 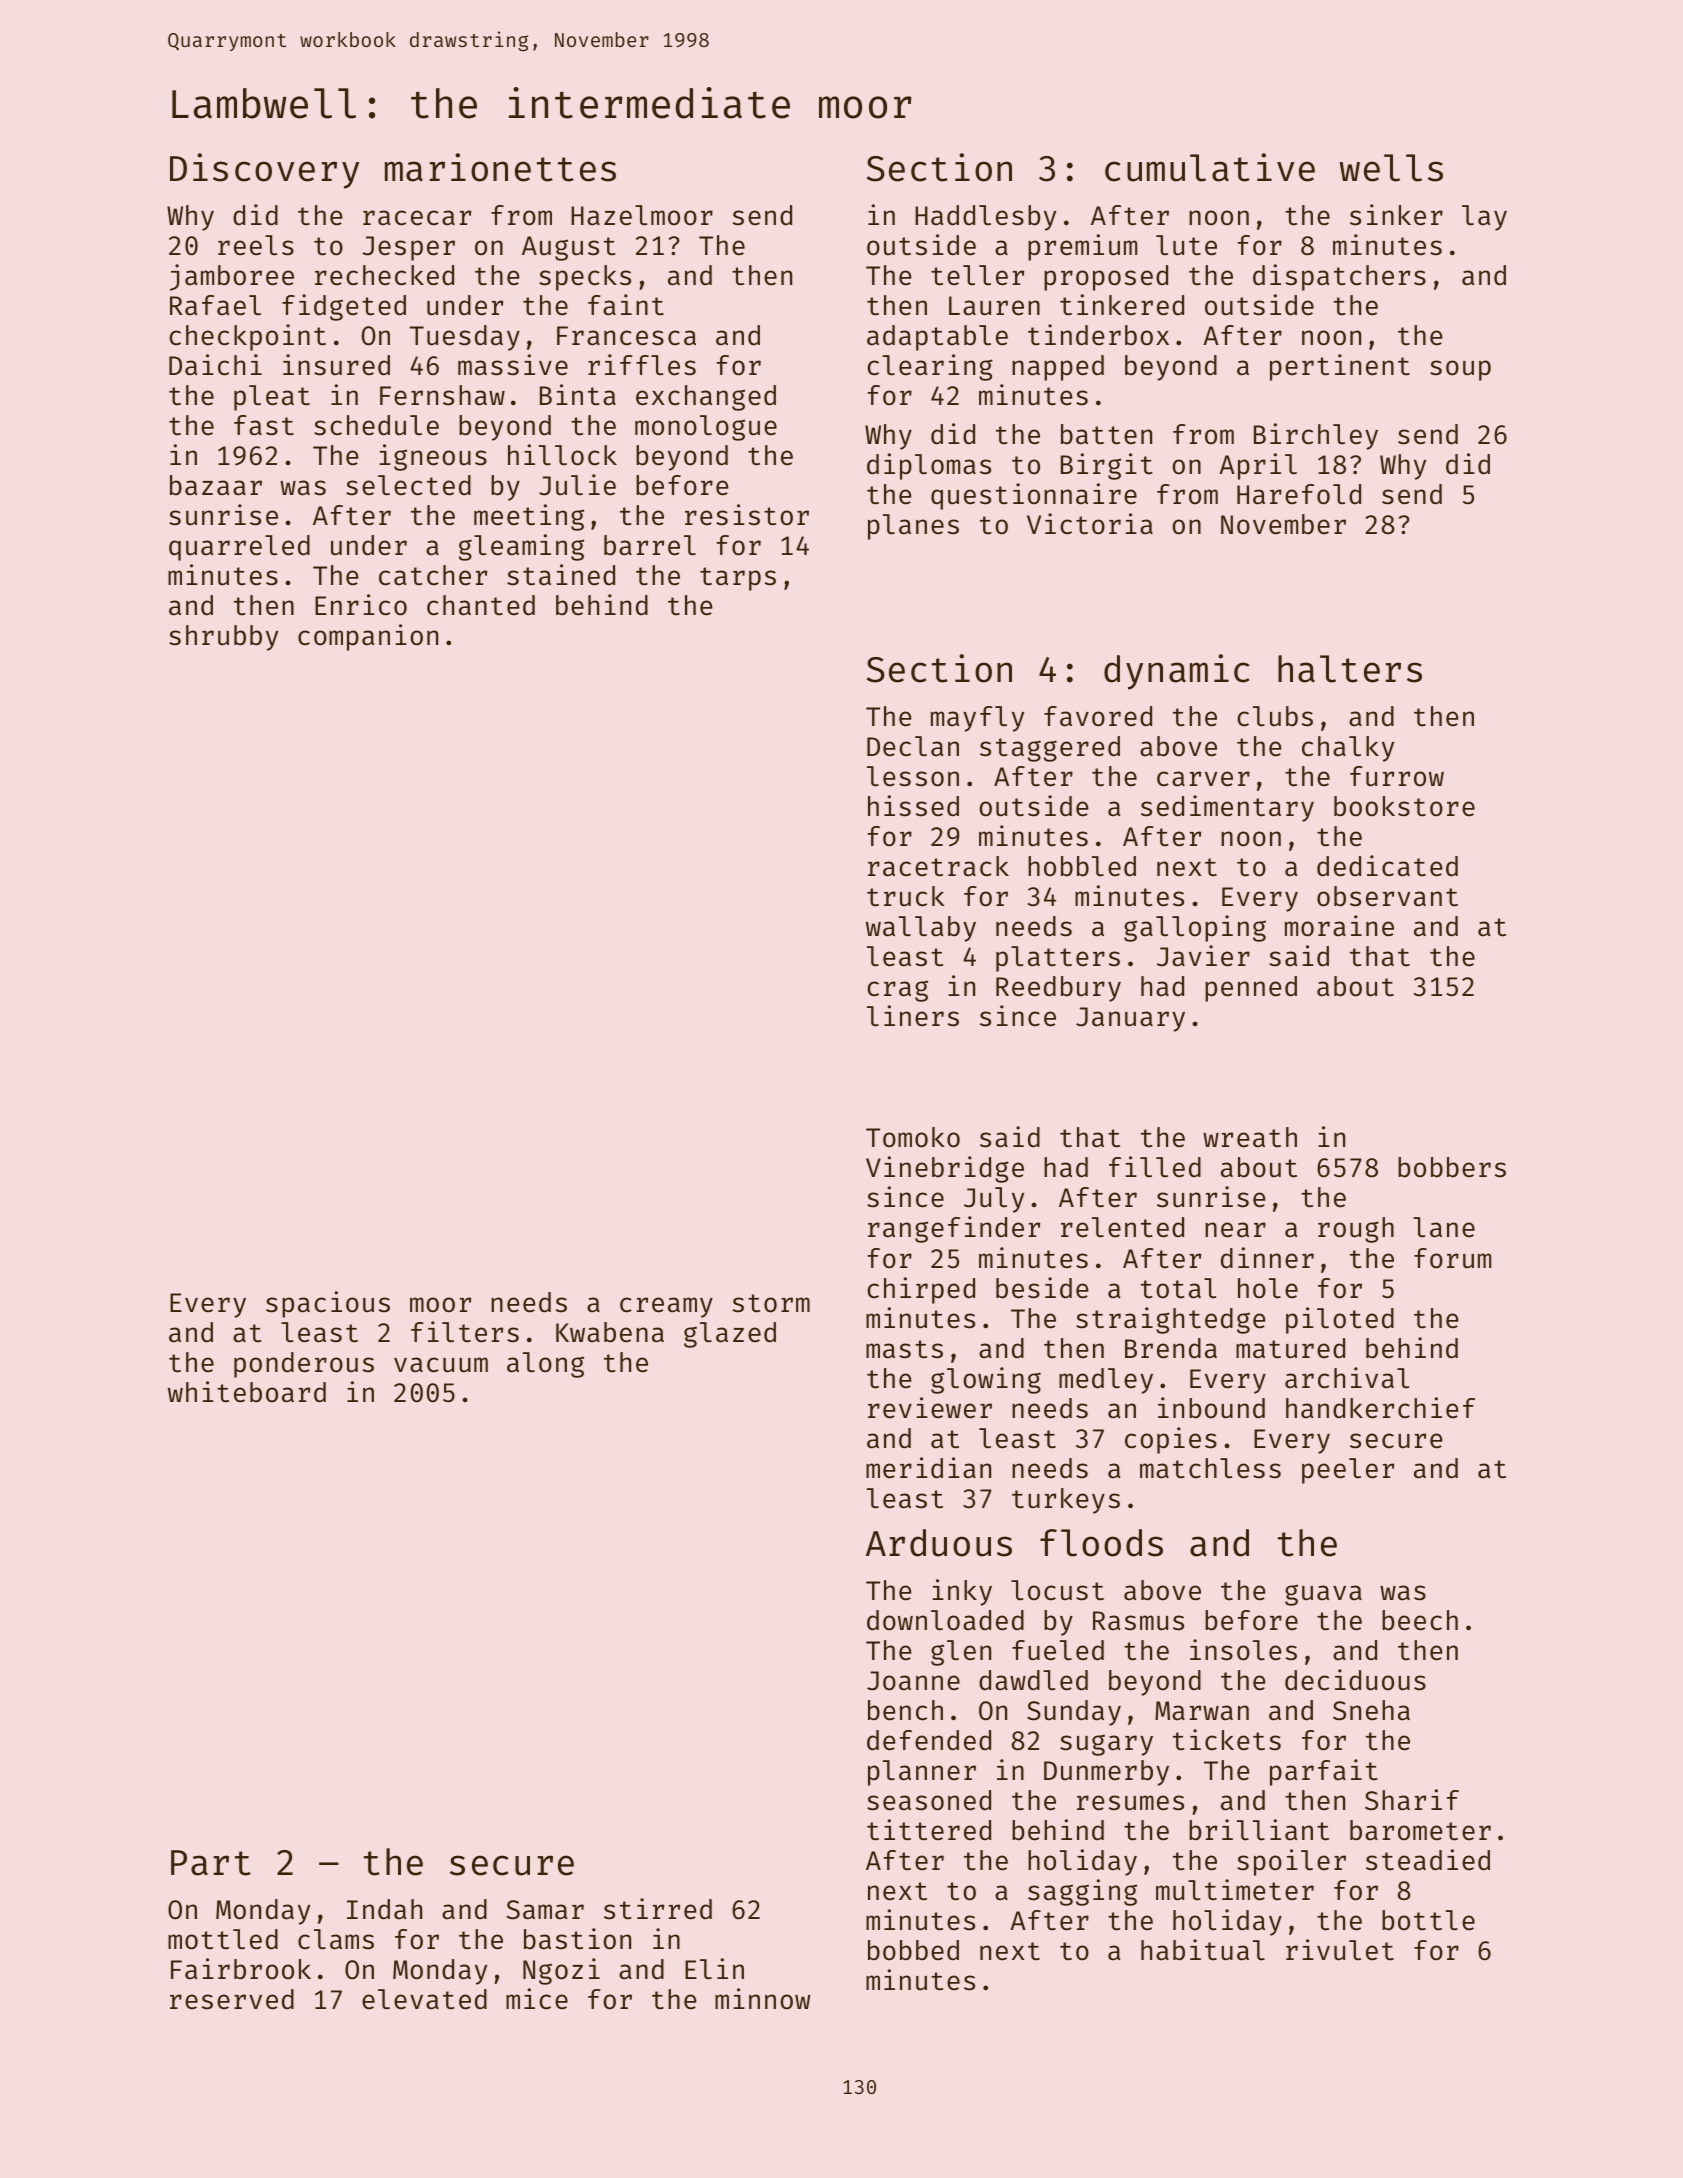 What do you see at coordinates (763, 1999) in the document?
I see `minnow` at bounding box center [763, 1999].
